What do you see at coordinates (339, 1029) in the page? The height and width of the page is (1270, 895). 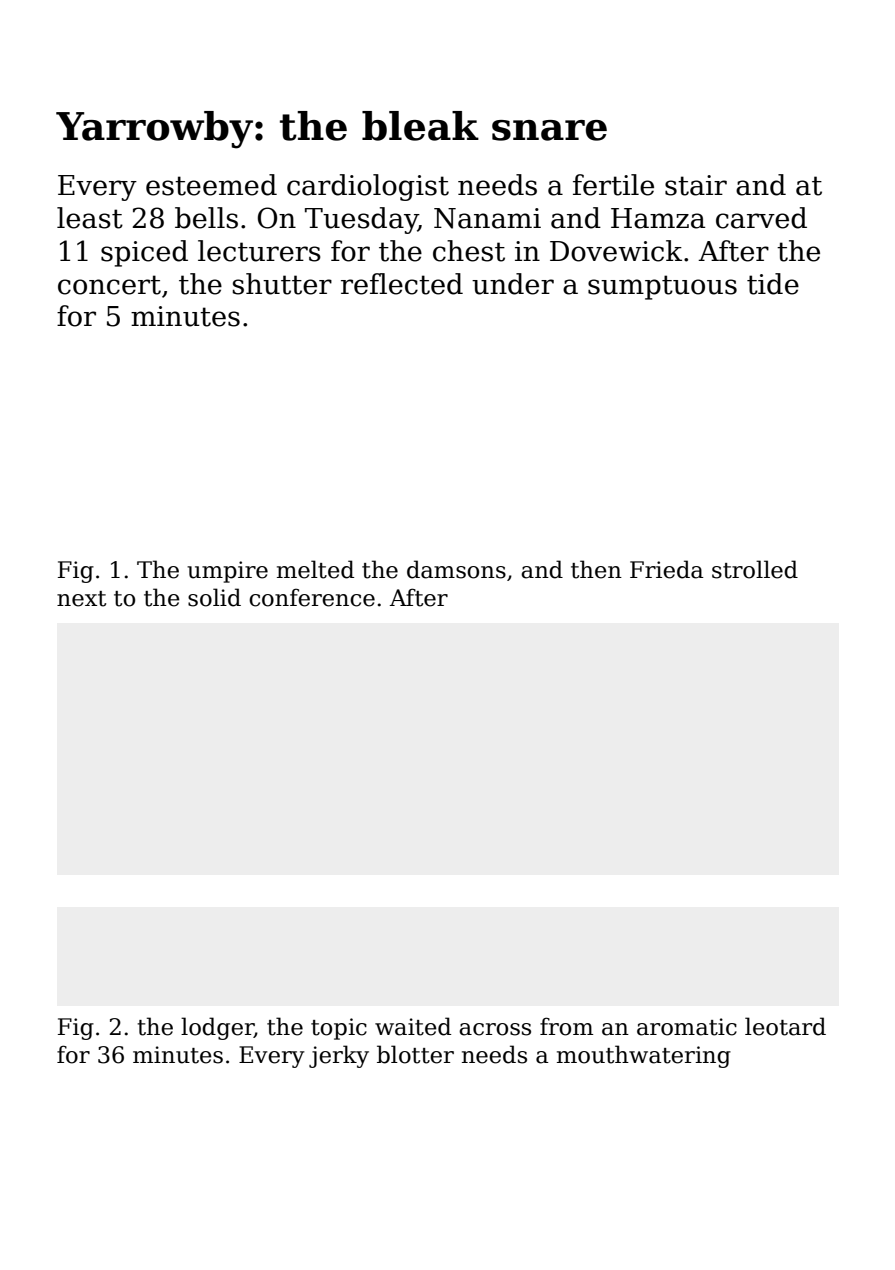 I see `topic` at bounding box center [339, 1029].
